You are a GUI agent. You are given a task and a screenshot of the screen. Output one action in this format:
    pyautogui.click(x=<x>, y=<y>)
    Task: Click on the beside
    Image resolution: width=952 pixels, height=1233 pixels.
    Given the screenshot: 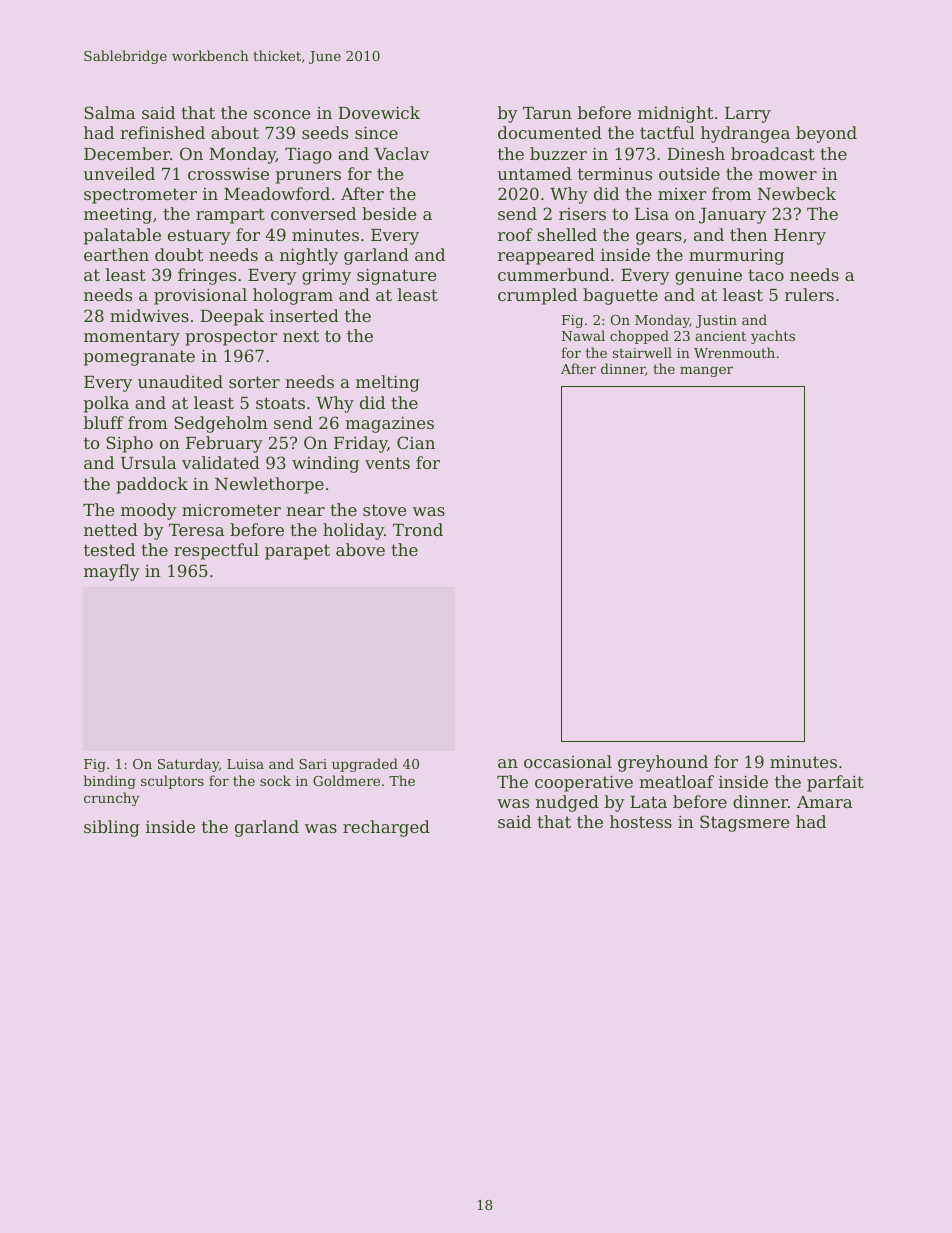 What is the action you would take?
    pyautogui.click(x=389, y=213)
